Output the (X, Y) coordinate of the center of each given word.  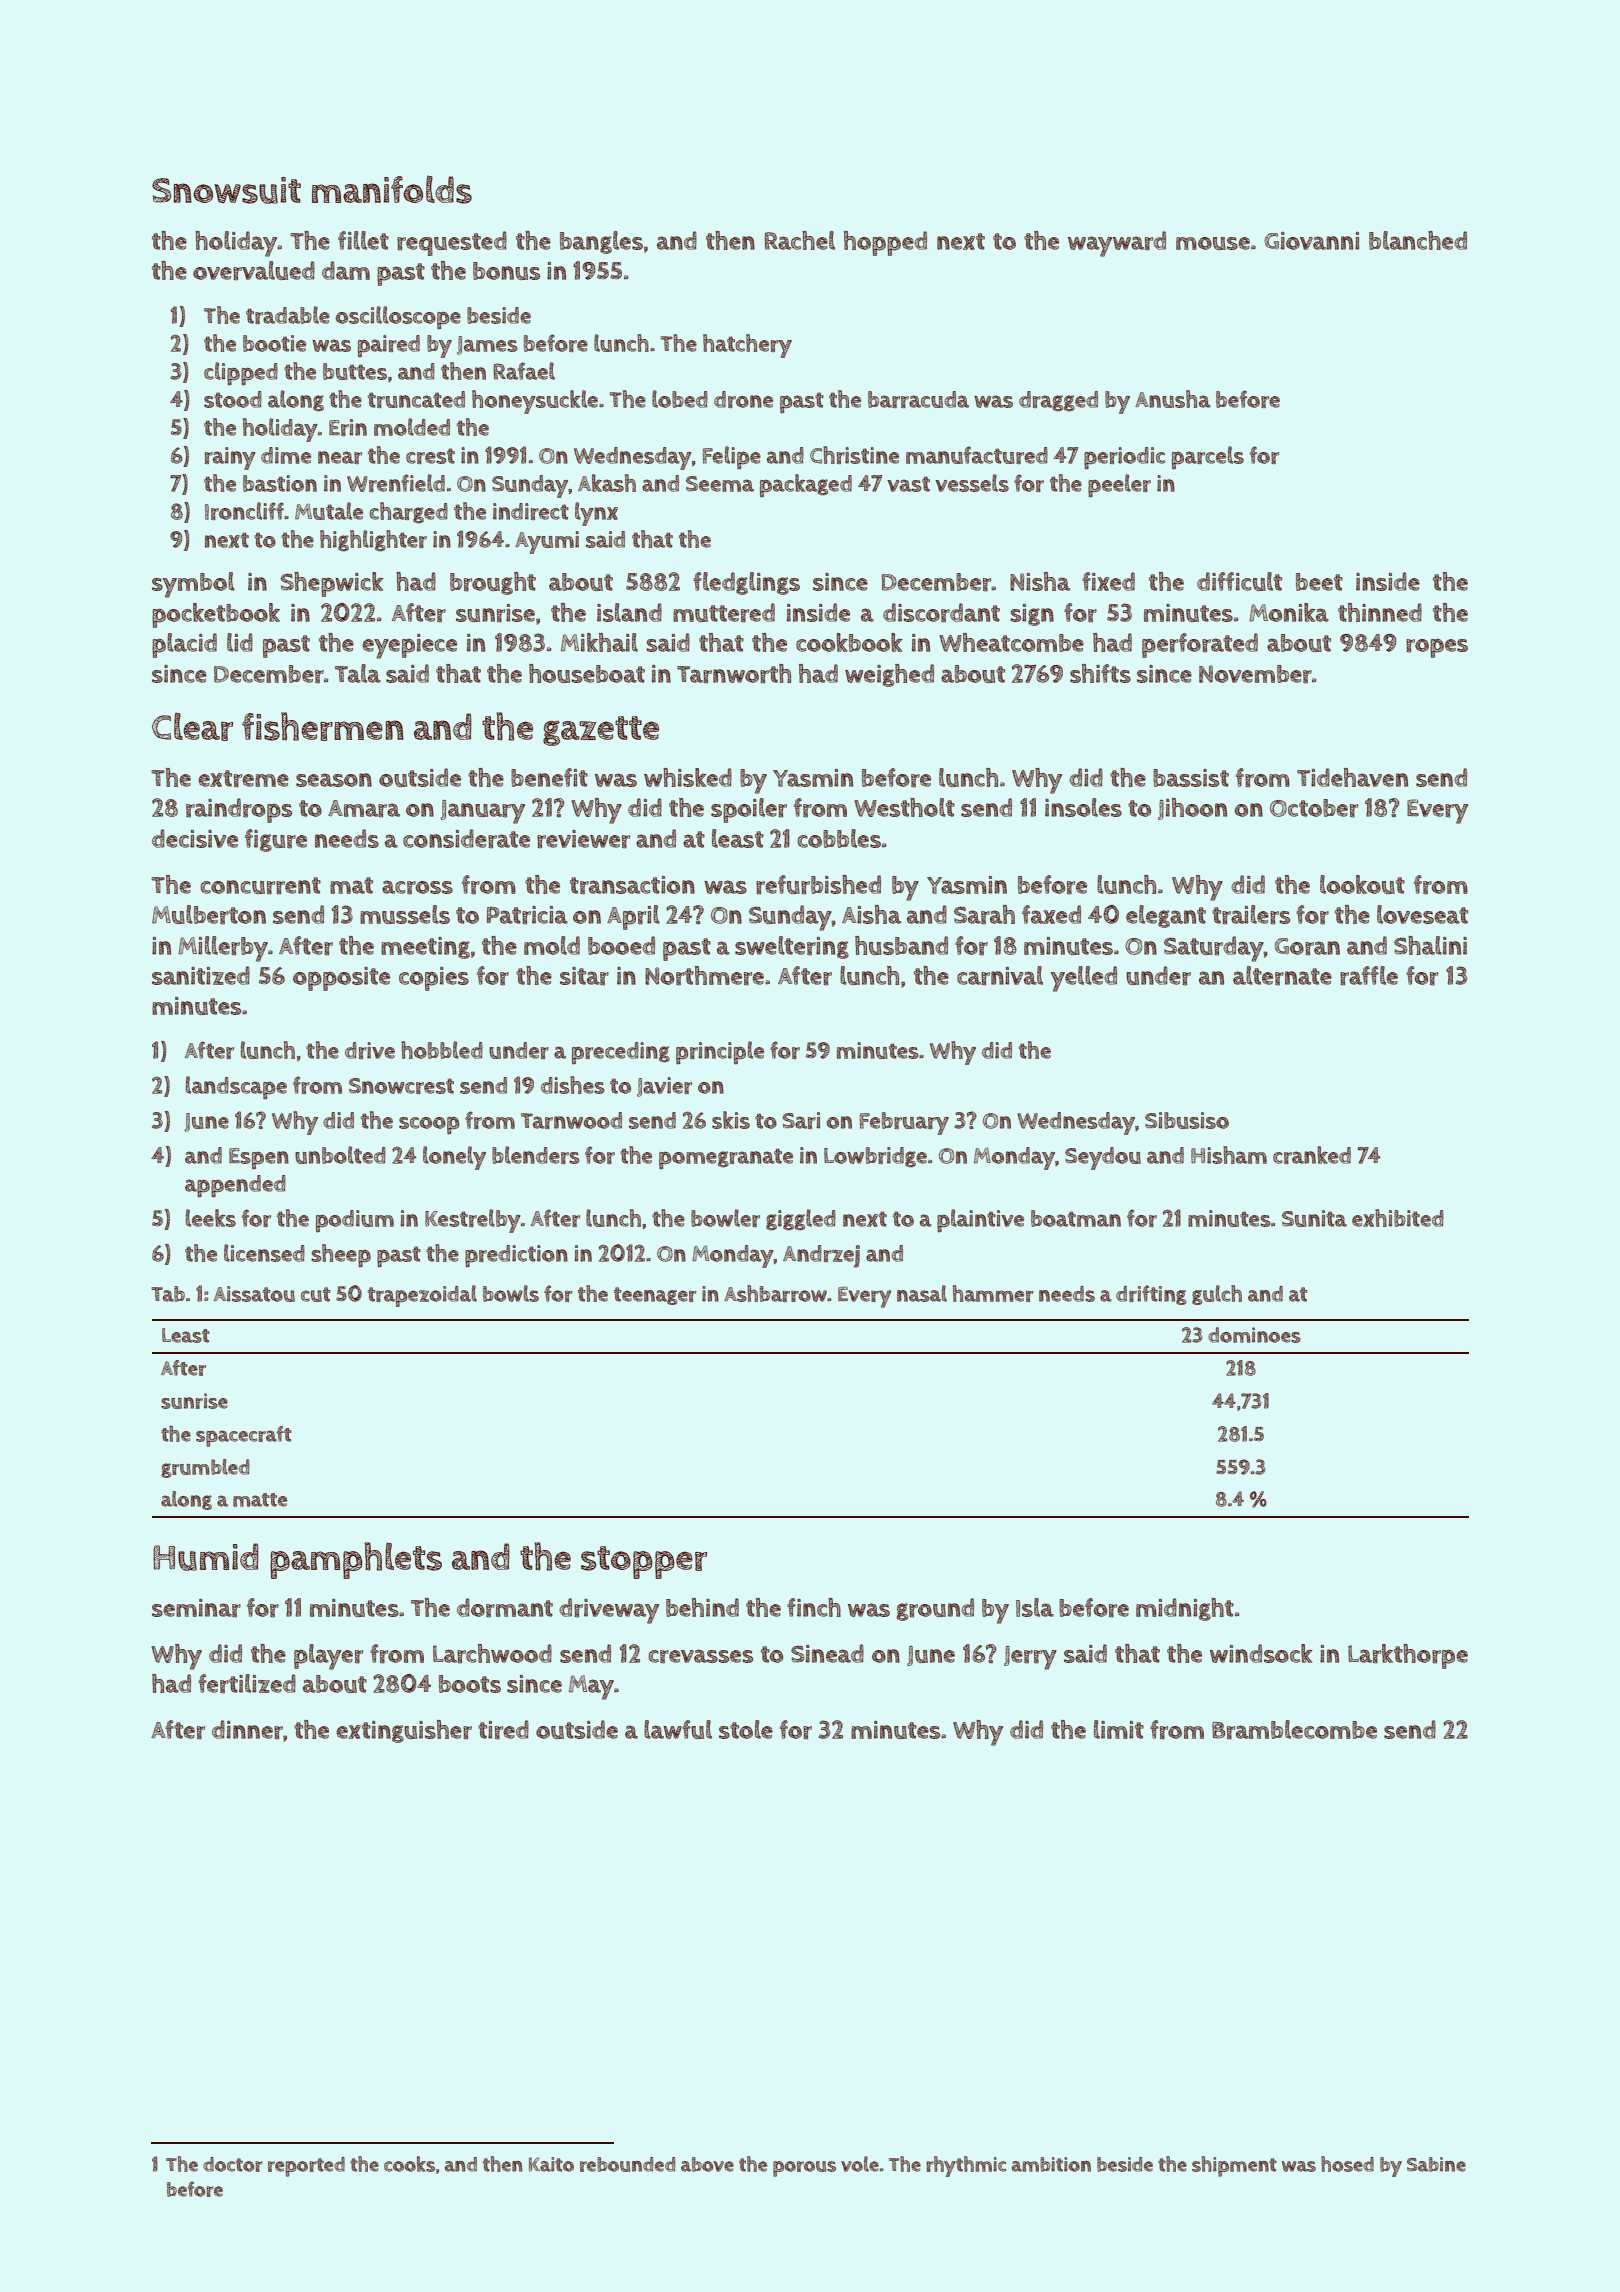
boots (470, 1684)
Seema (720, 484)
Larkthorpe (1408, 1656)
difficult (1239, 581)
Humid (206, 1557)
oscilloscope (398, 318)
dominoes (1254, 1335)
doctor (233, 2164)
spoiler (749, 810)
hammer (993, 1293)
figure (276, 840)
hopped (885, 243)
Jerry (1030, 1658)
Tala (358, 673)
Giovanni (1311, 241)
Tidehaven (1352, 777)
